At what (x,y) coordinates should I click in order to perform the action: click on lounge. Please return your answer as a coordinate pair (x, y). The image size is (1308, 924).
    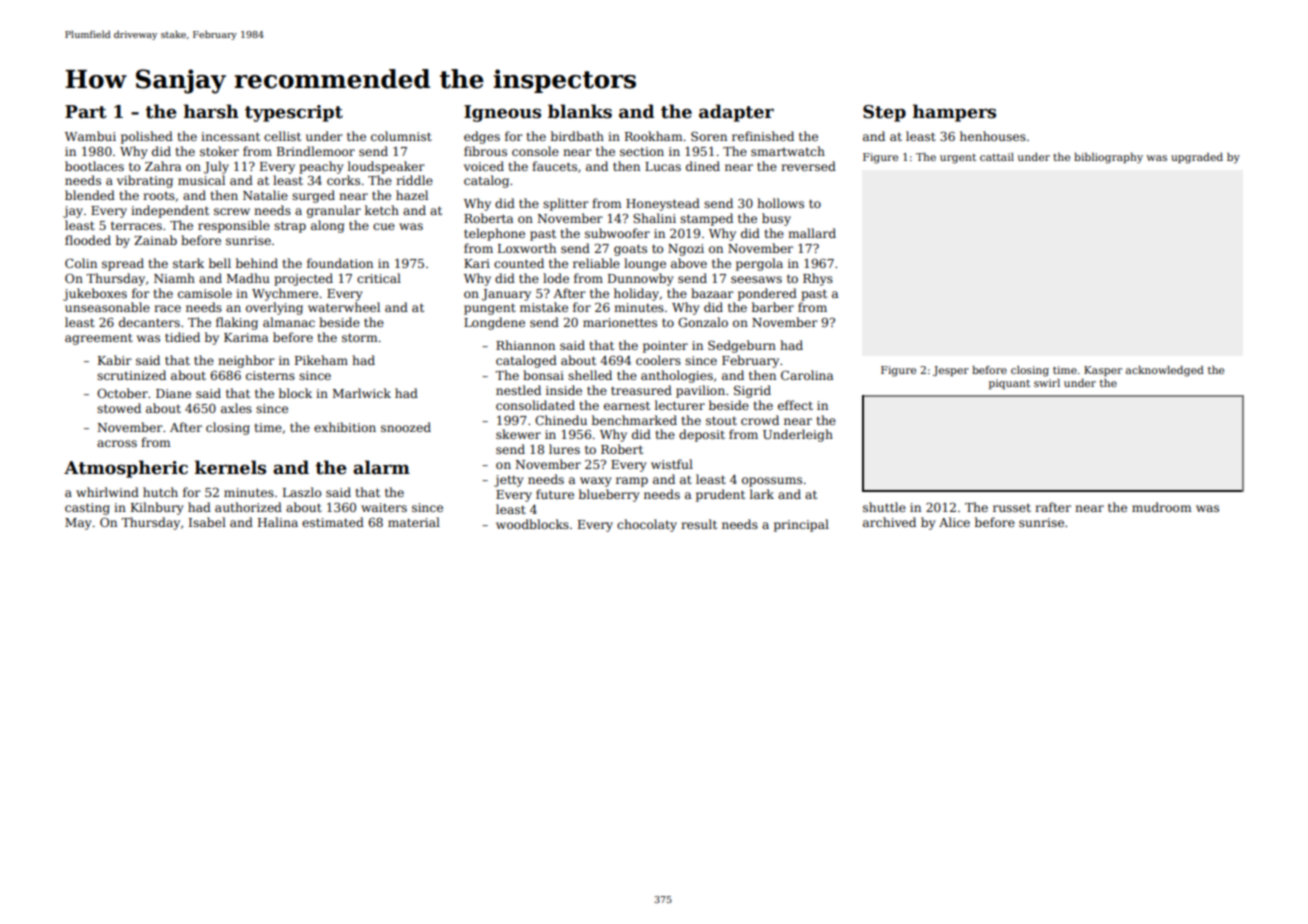
    Looking at the image, I should click on (645, 264).
